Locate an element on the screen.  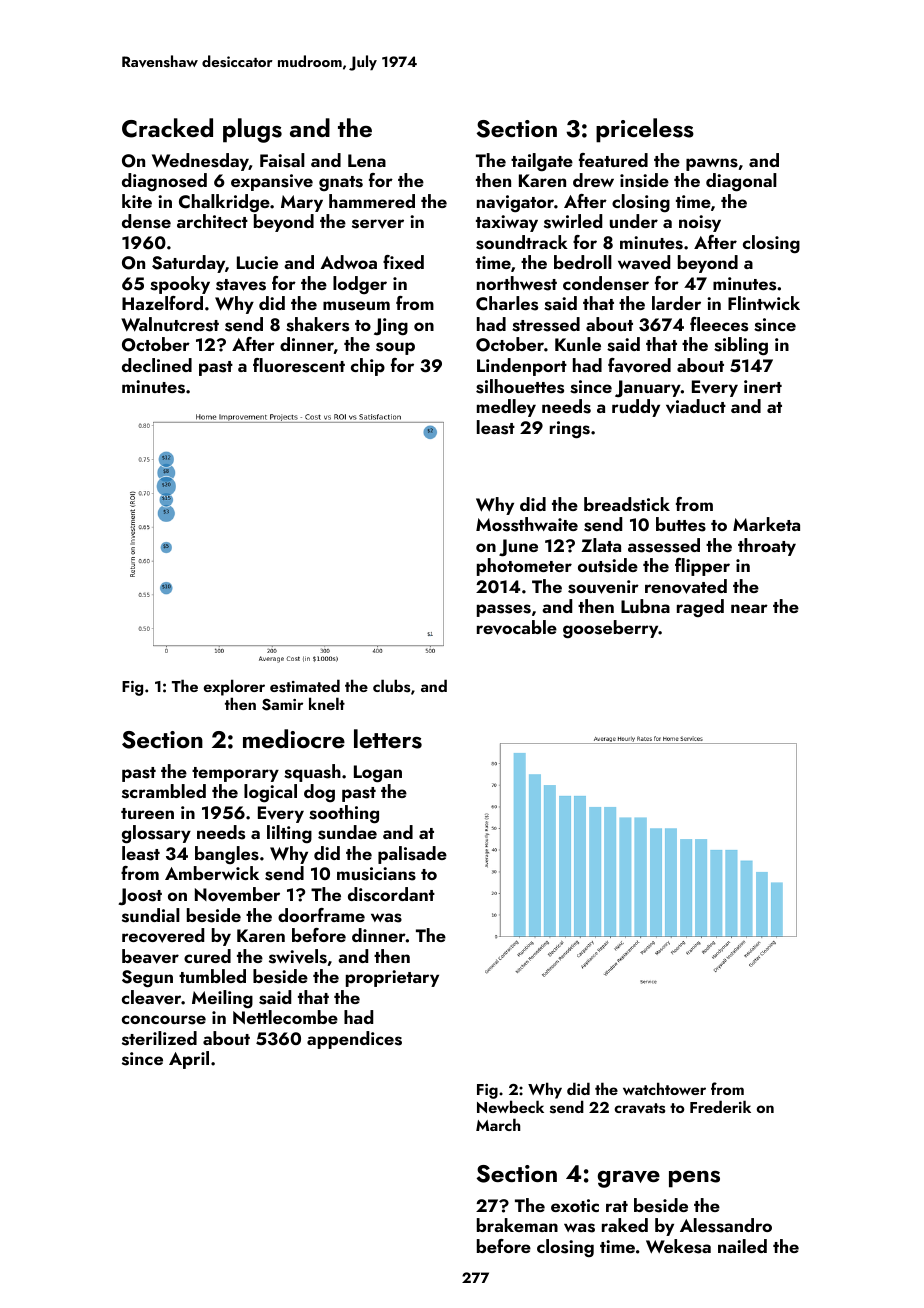
palisade is located at coordinates (412, 855).
